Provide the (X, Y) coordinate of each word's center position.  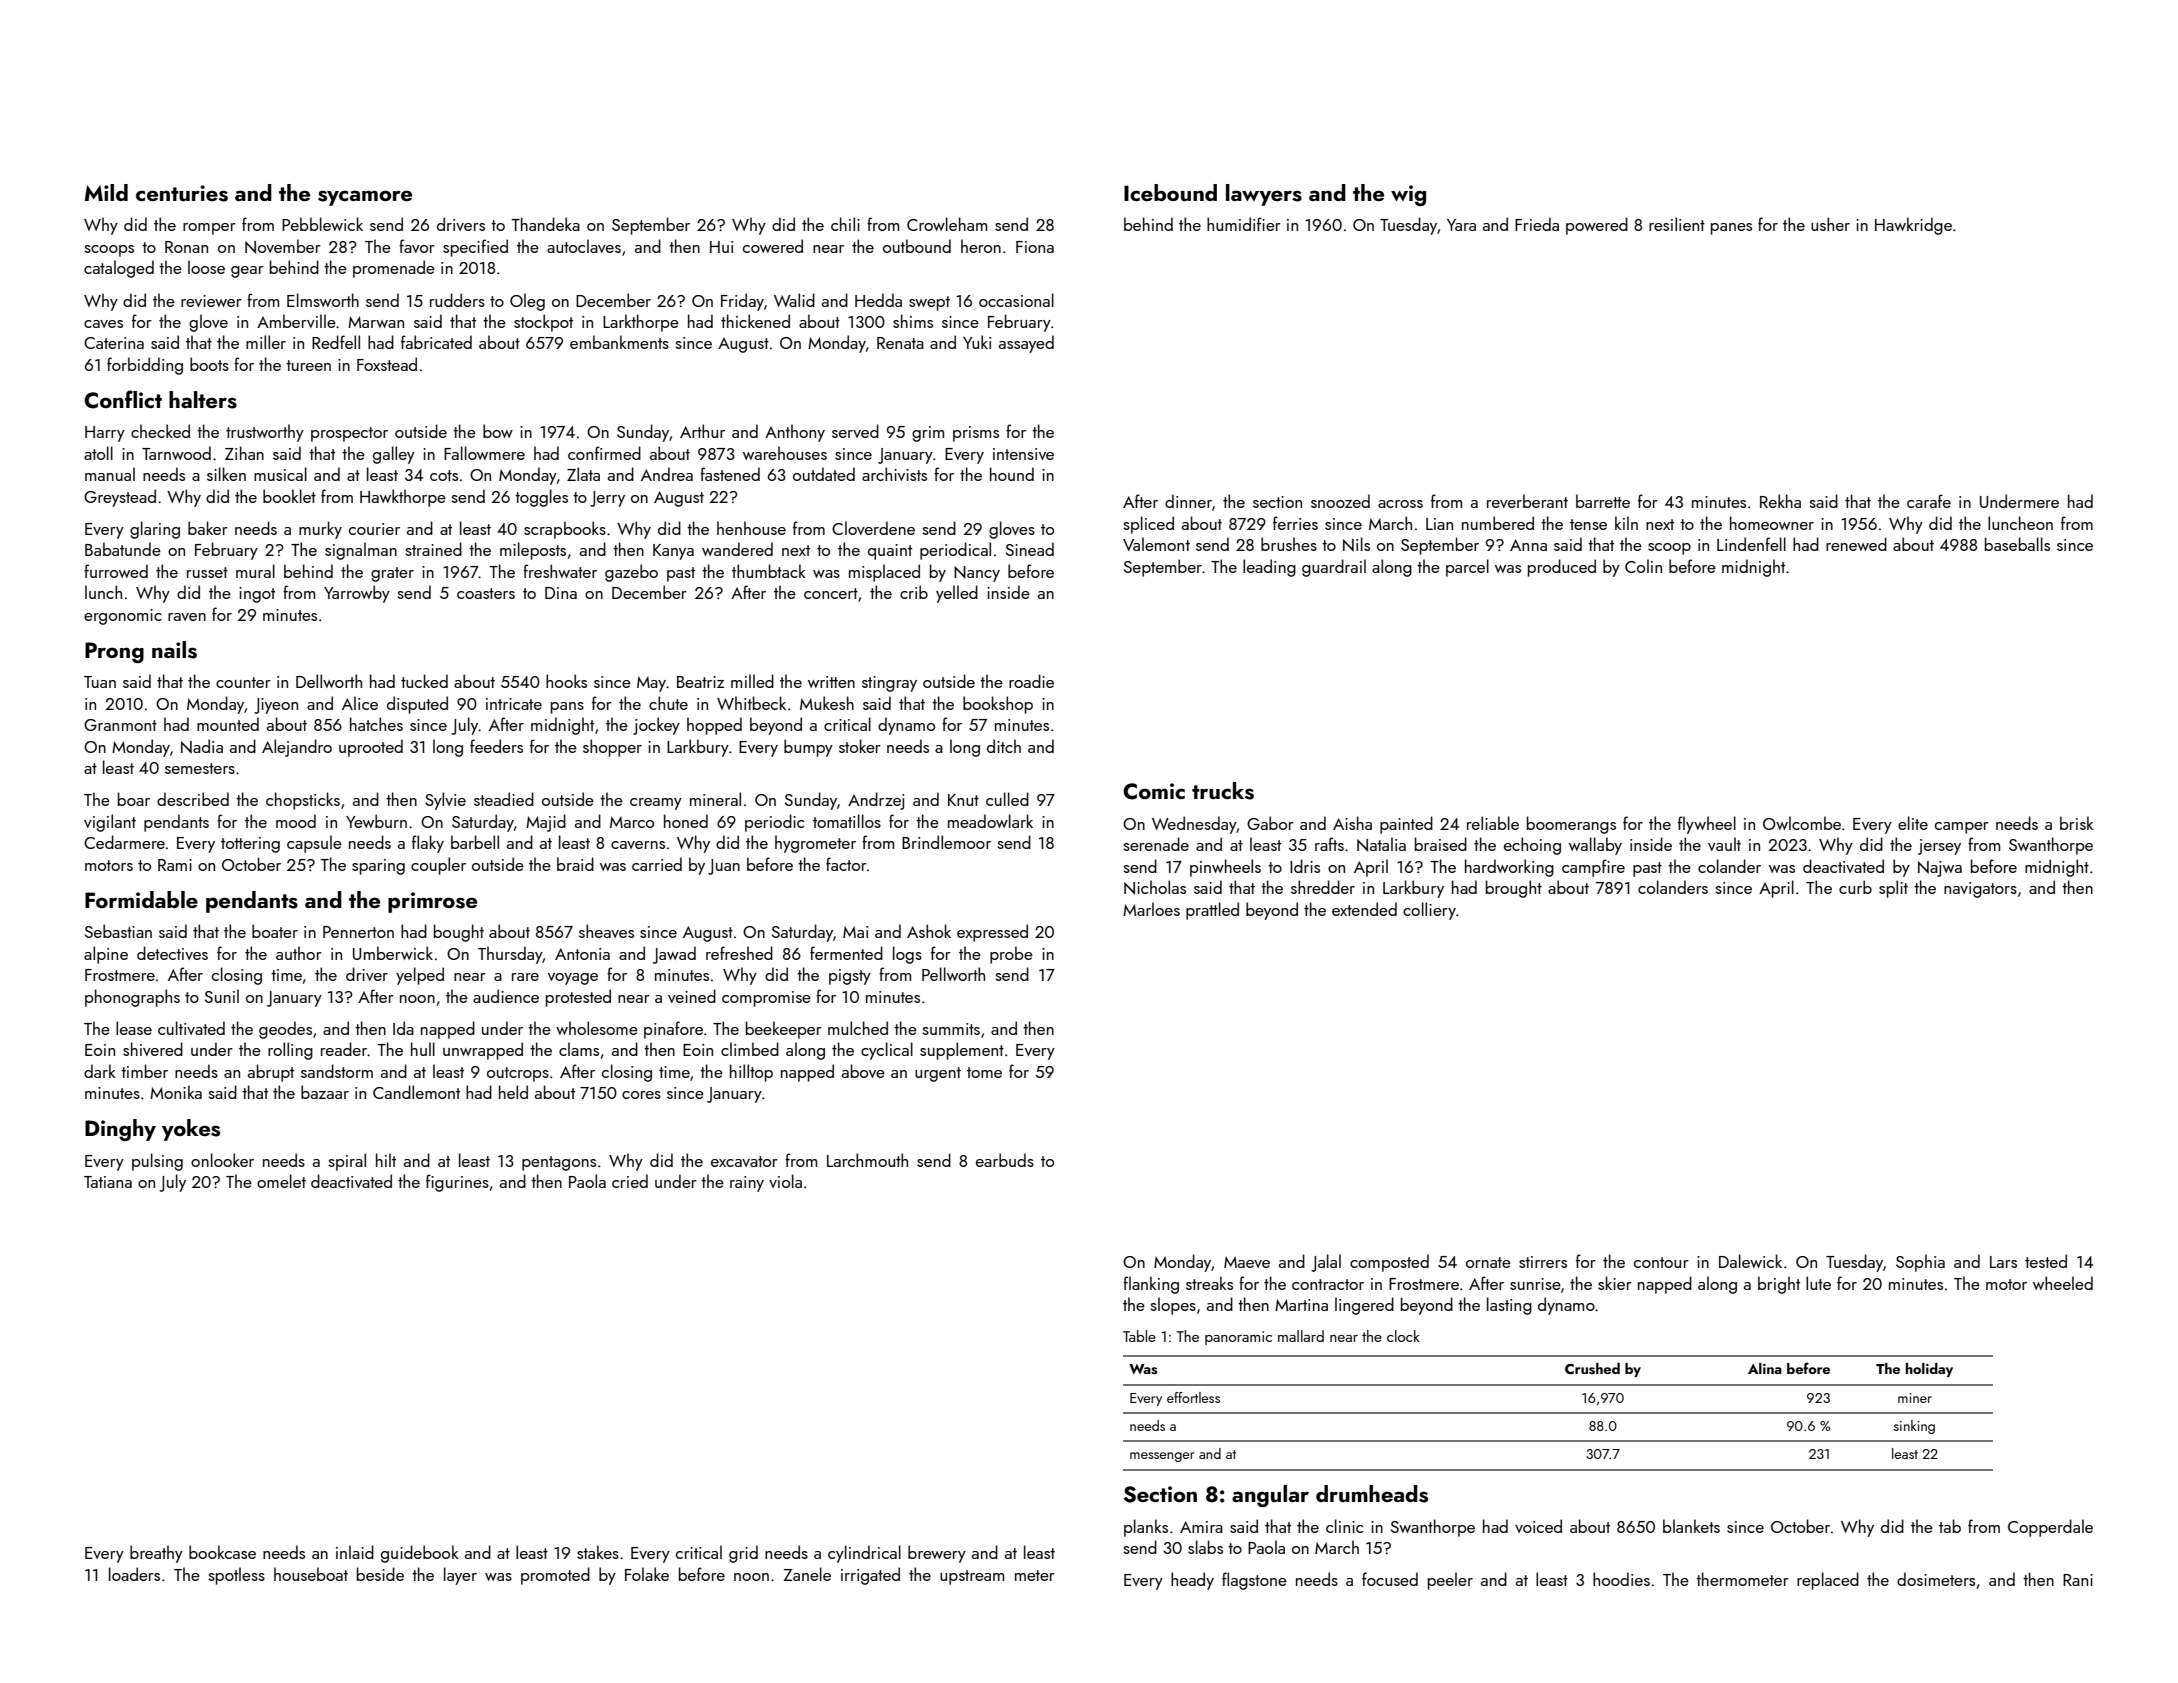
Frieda (1537, 224)
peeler (1450, 1581)
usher (1830, 224)
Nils (1356, 544)
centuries (182, 193)
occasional (1016, 300)
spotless (237, 1576)
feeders (496, 746)
